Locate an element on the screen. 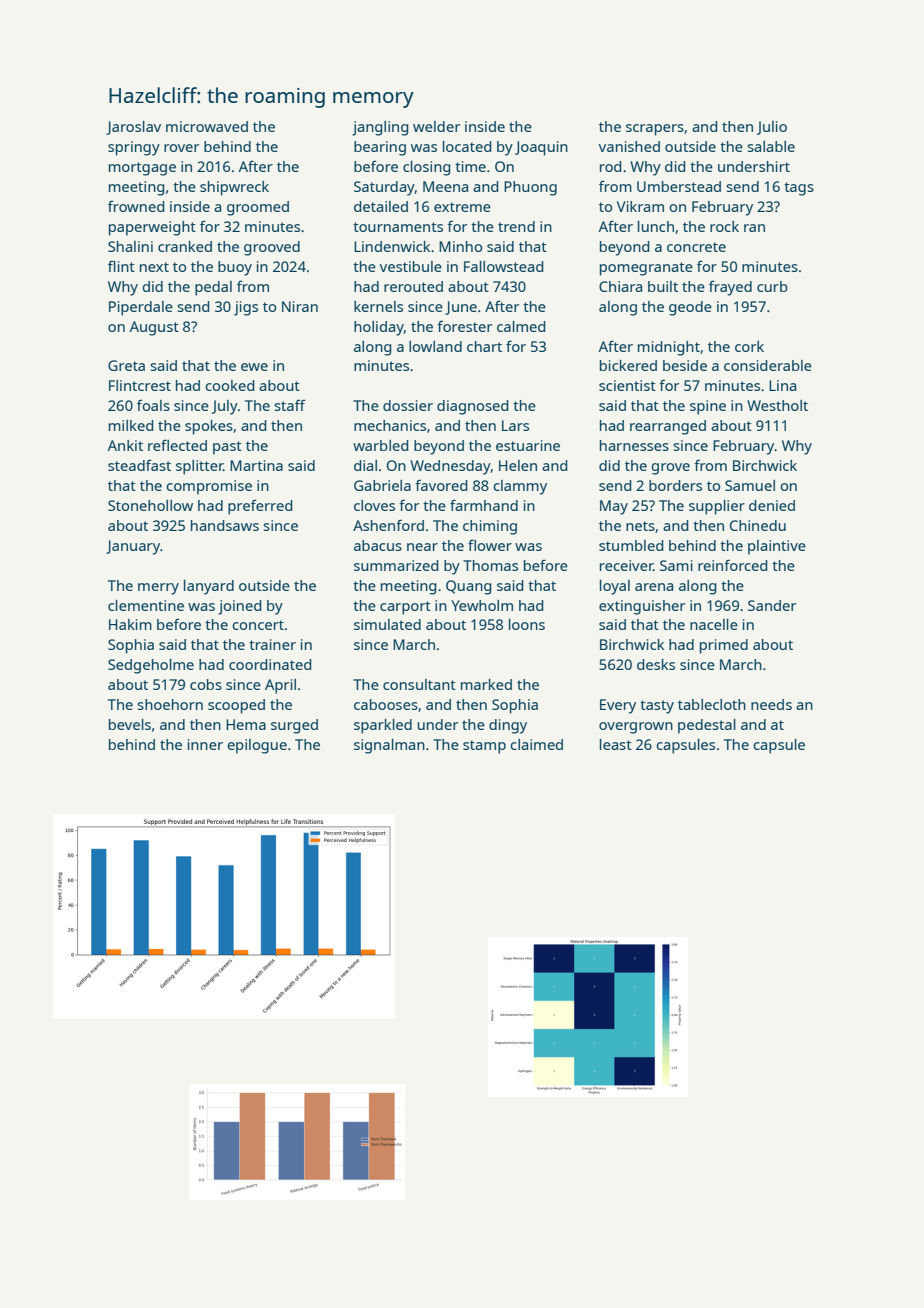 This screenshot has height=1308, width=924. forester is located at coordinates (464, 326).
